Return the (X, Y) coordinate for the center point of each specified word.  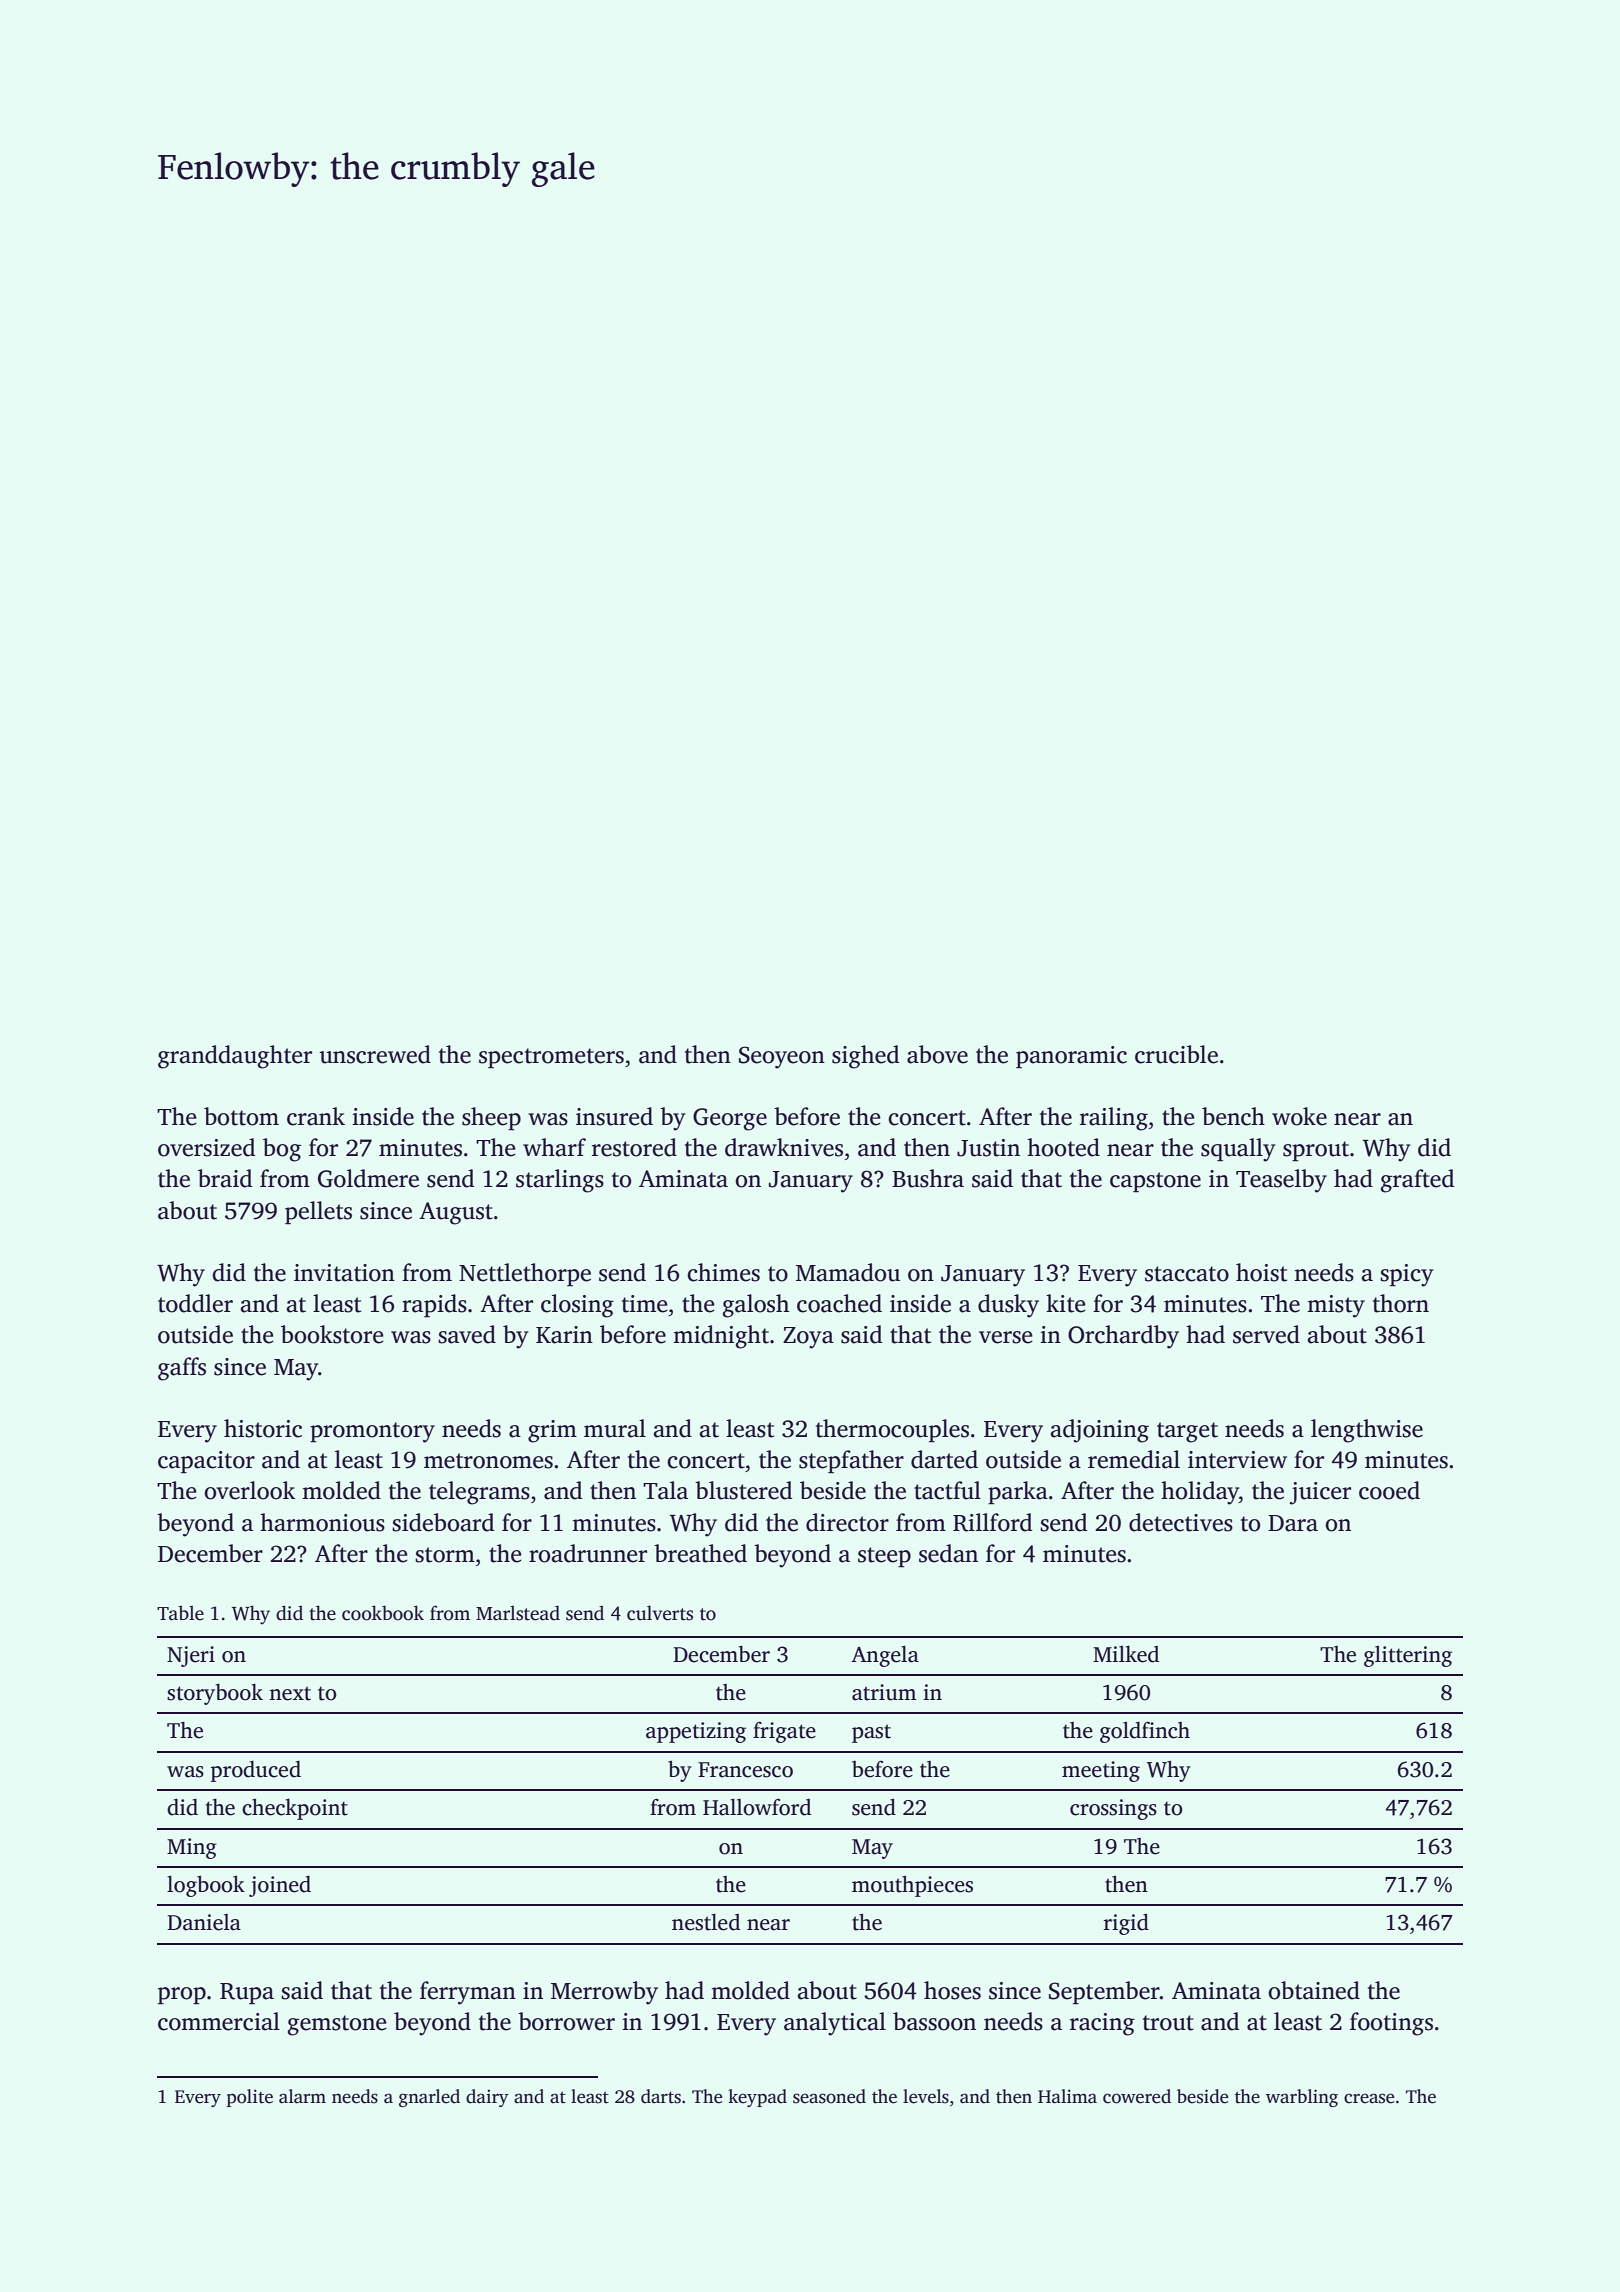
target (1187, 1432)
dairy (487, 2098)
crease (1369, 2098)
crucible (1176, 1054)
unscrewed (375, 1054)
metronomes (488, 1461)
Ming (192, 1848)
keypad (757, 2098)
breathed (700, 1553)
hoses (952, 1990)
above (937, 1054)
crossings (1113, 1809)
